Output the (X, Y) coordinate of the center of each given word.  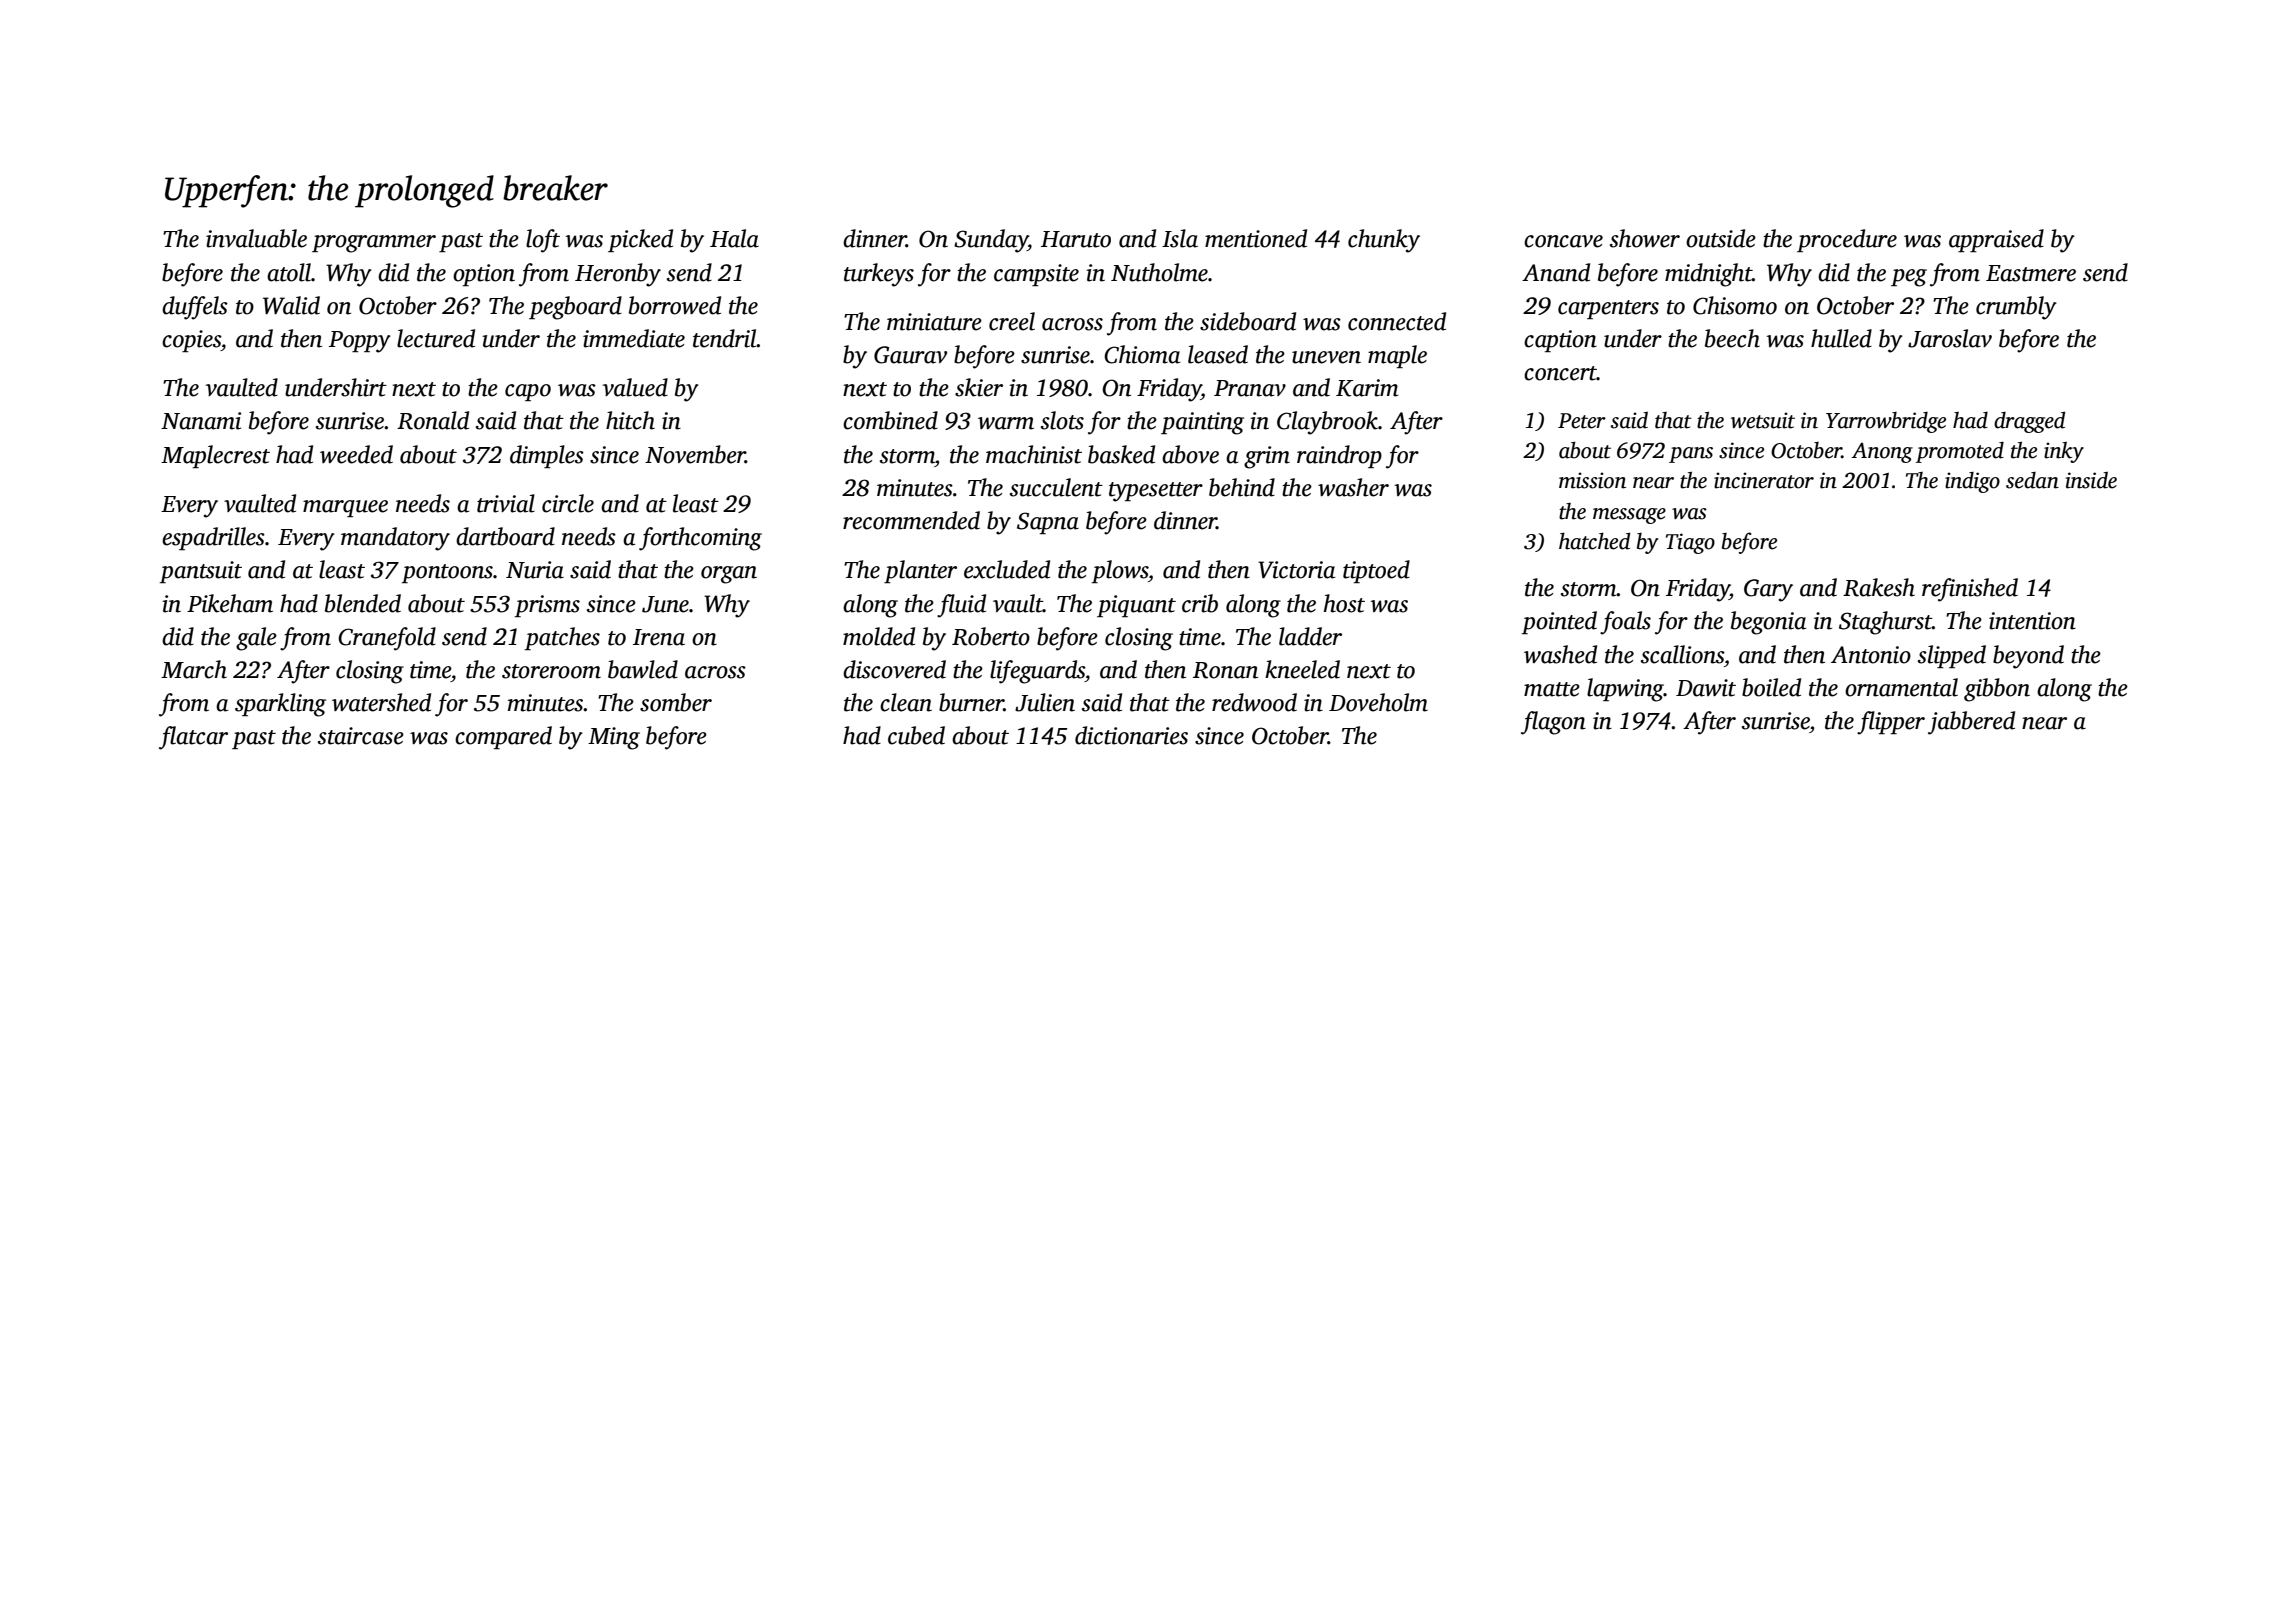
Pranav (1250, 388)
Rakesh (1879, 587)
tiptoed (1376, 571)
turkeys (879, 275)
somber (676, 702)
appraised (1996, 240)
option (484, 275)
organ (729, 575)
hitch (630, 420)
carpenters (1608, 309)
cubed (916, 735)
